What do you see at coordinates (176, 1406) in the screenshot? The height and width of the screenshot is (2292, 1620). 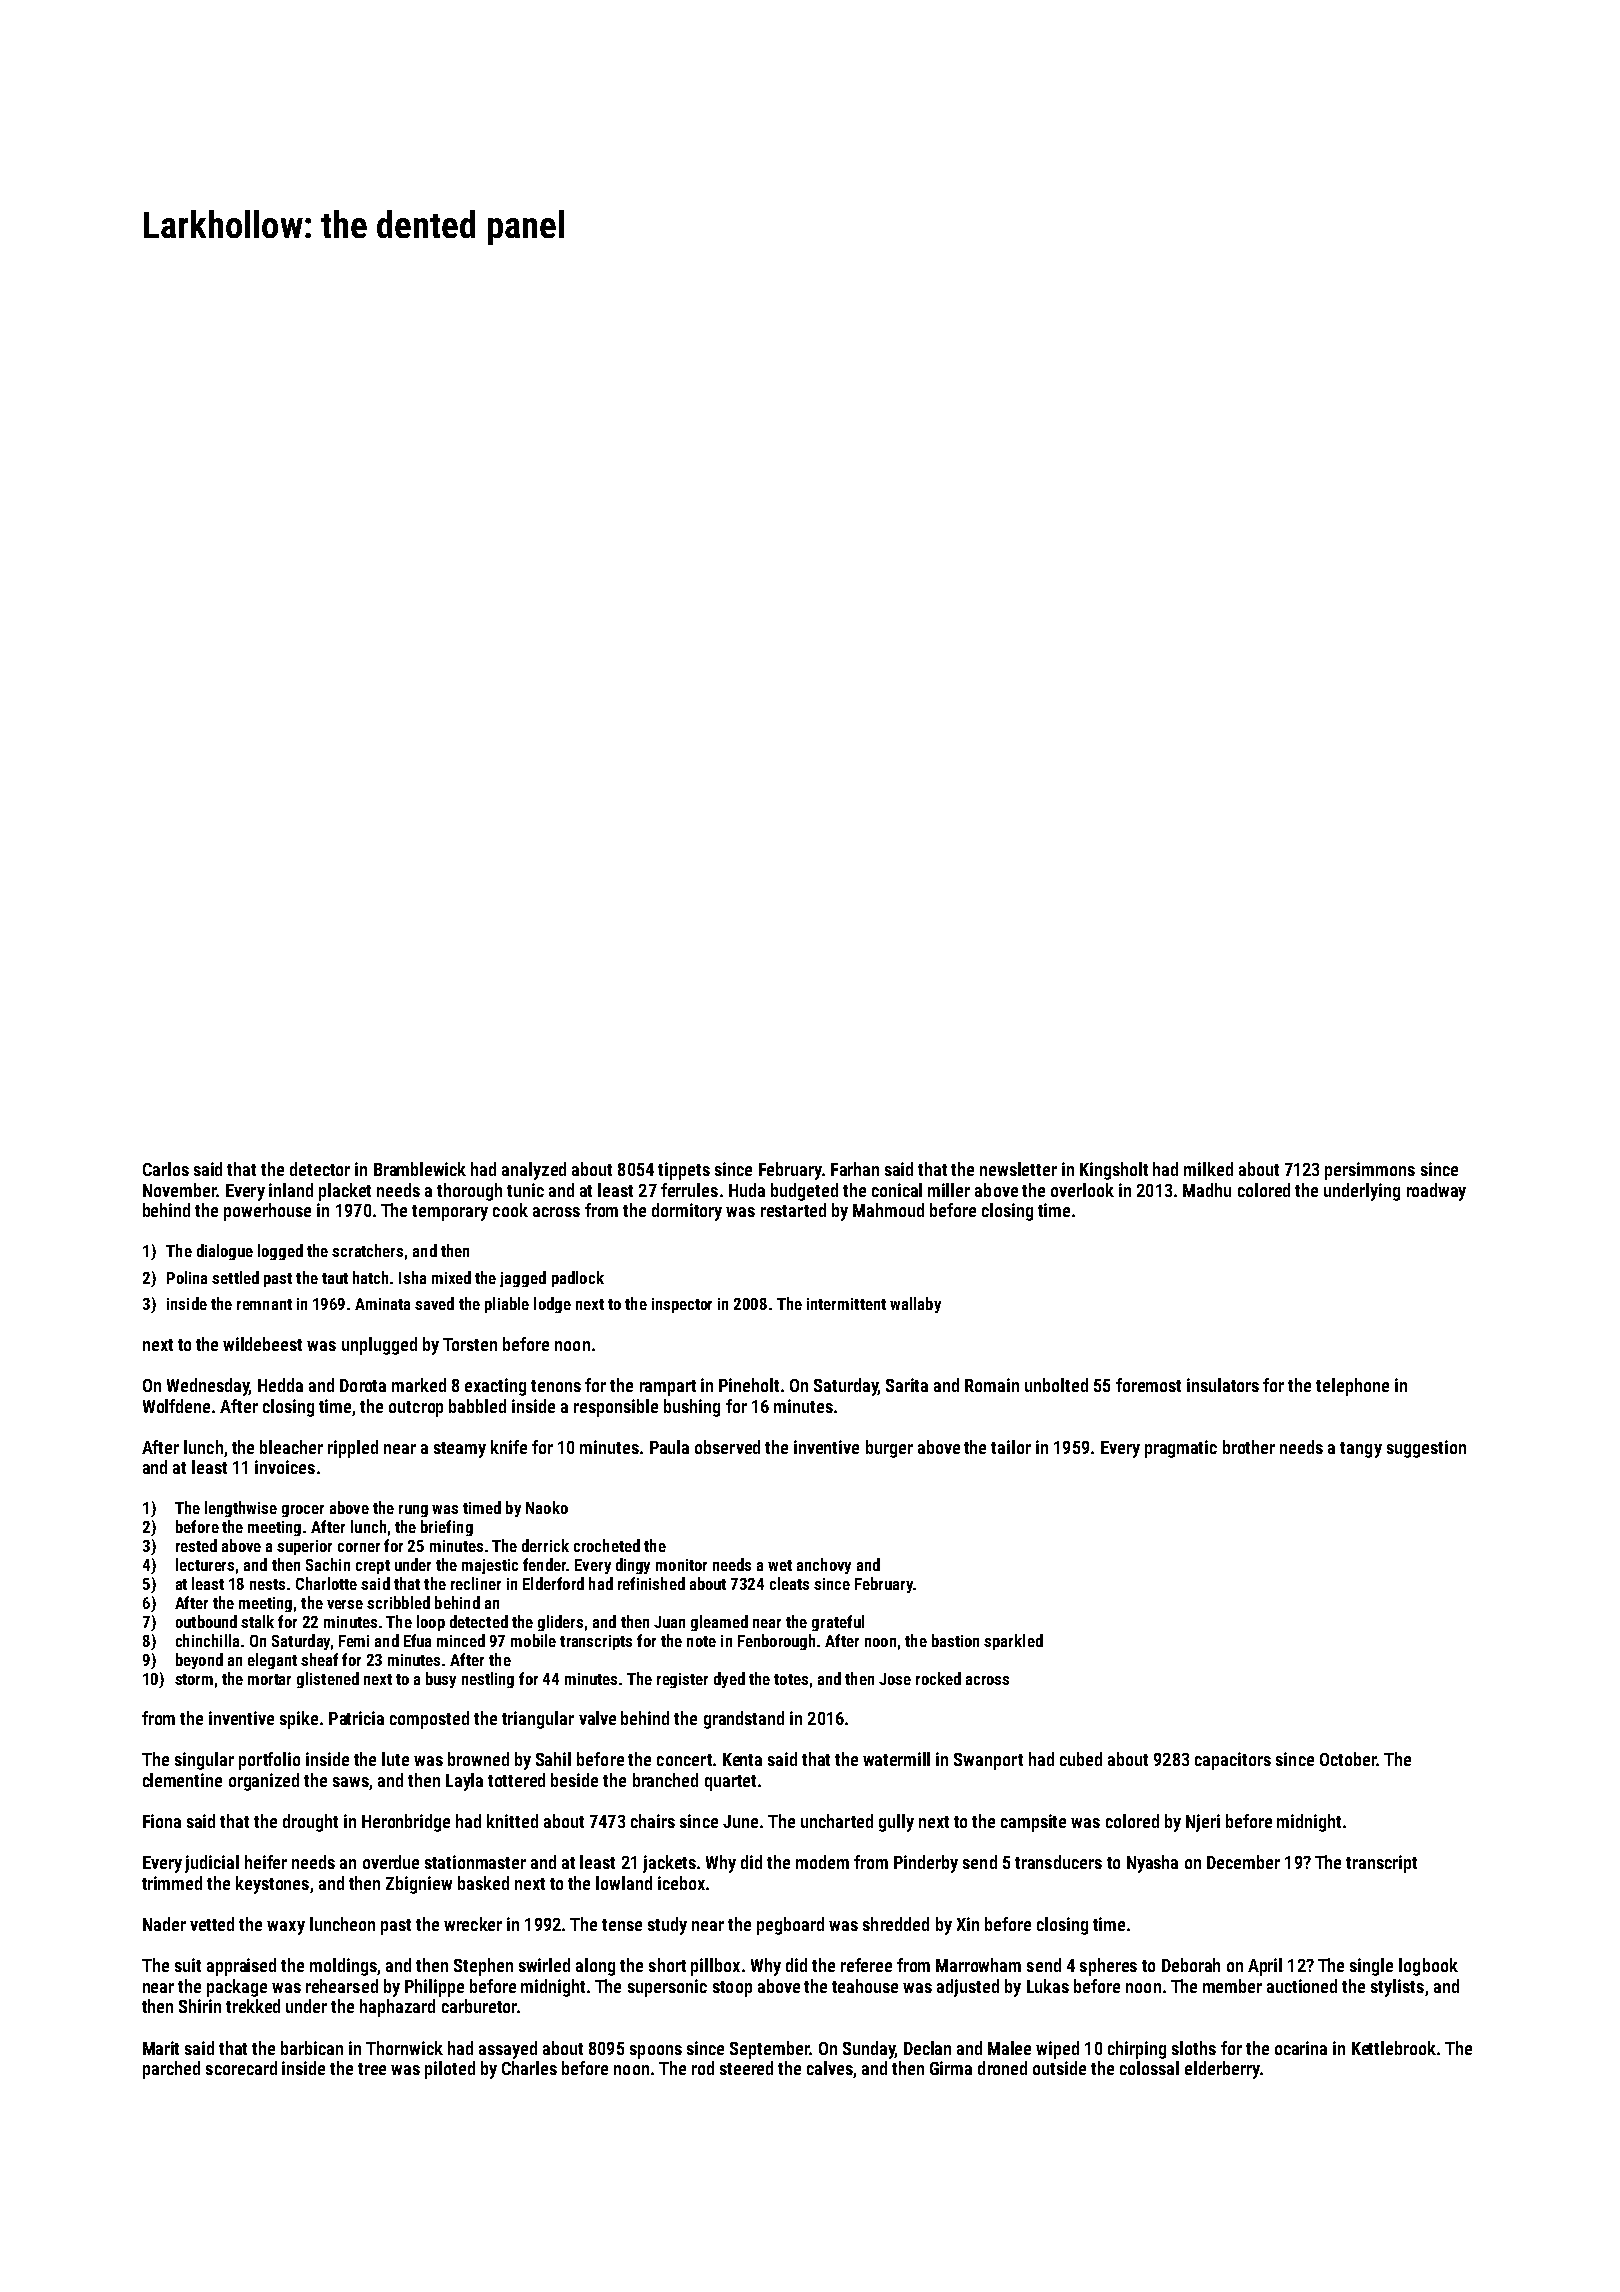 I see `Wolfdene` at bounding box center [176, 1406].
